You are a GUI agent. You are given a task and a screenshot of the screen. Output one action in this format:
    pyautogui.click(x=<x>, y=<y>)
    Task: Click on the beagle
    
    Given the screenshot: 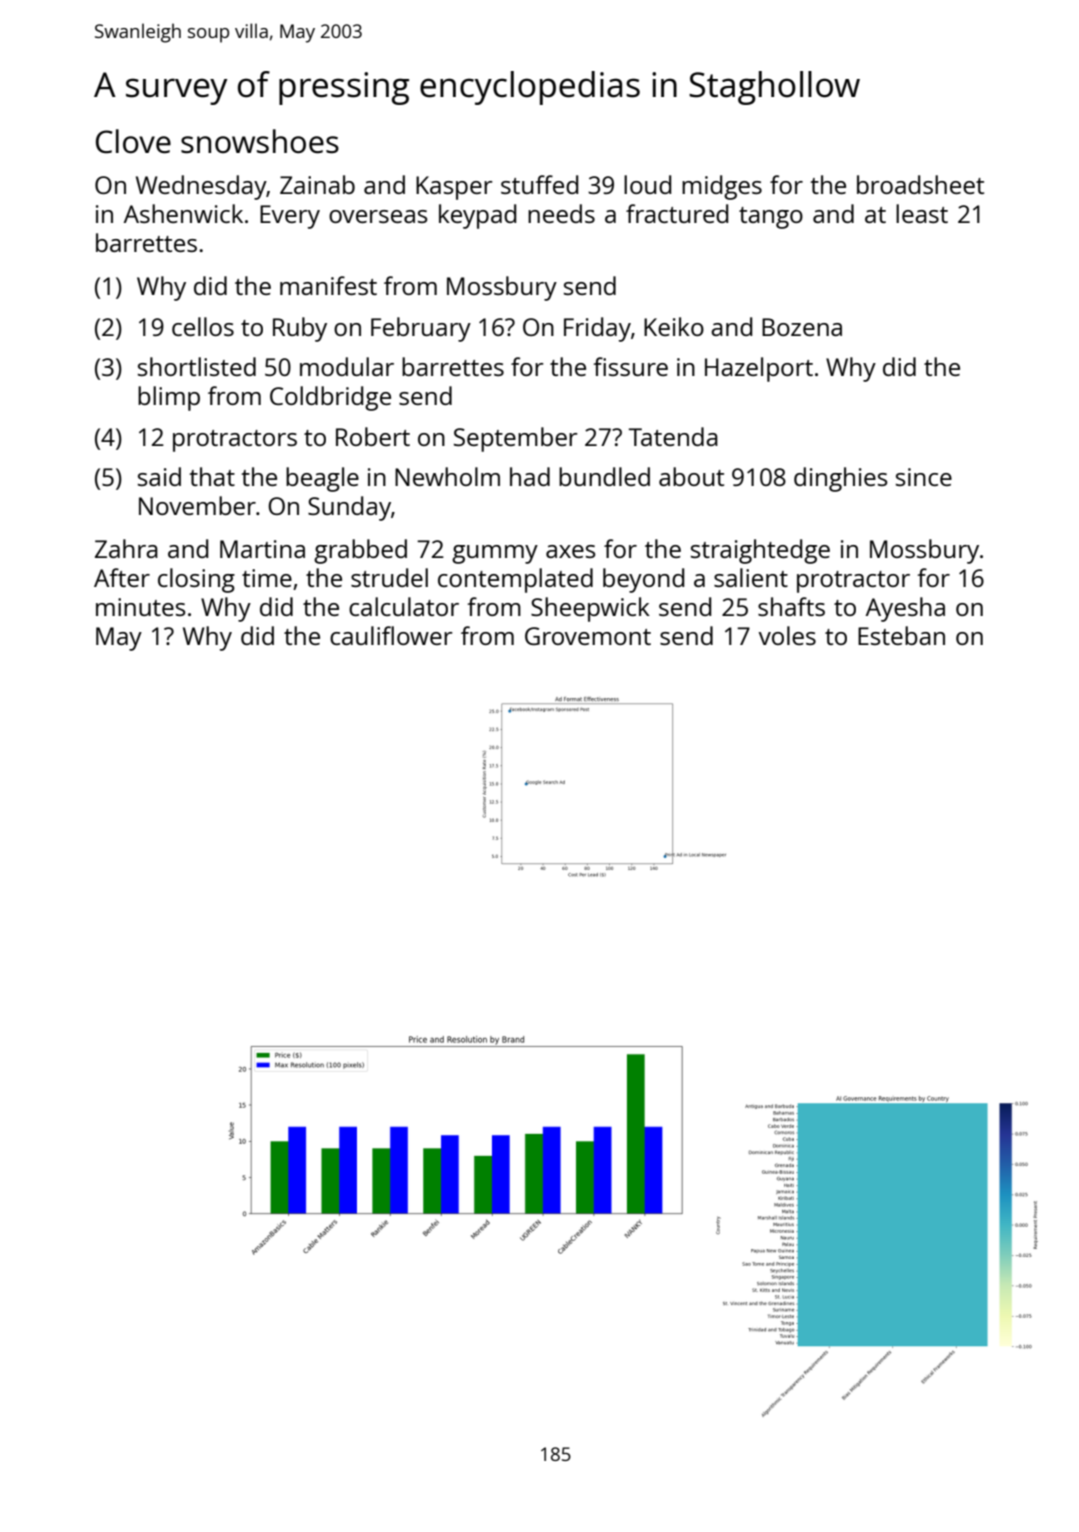 What is the action you would take?
    pyautogui.click(x=322, y=479)
